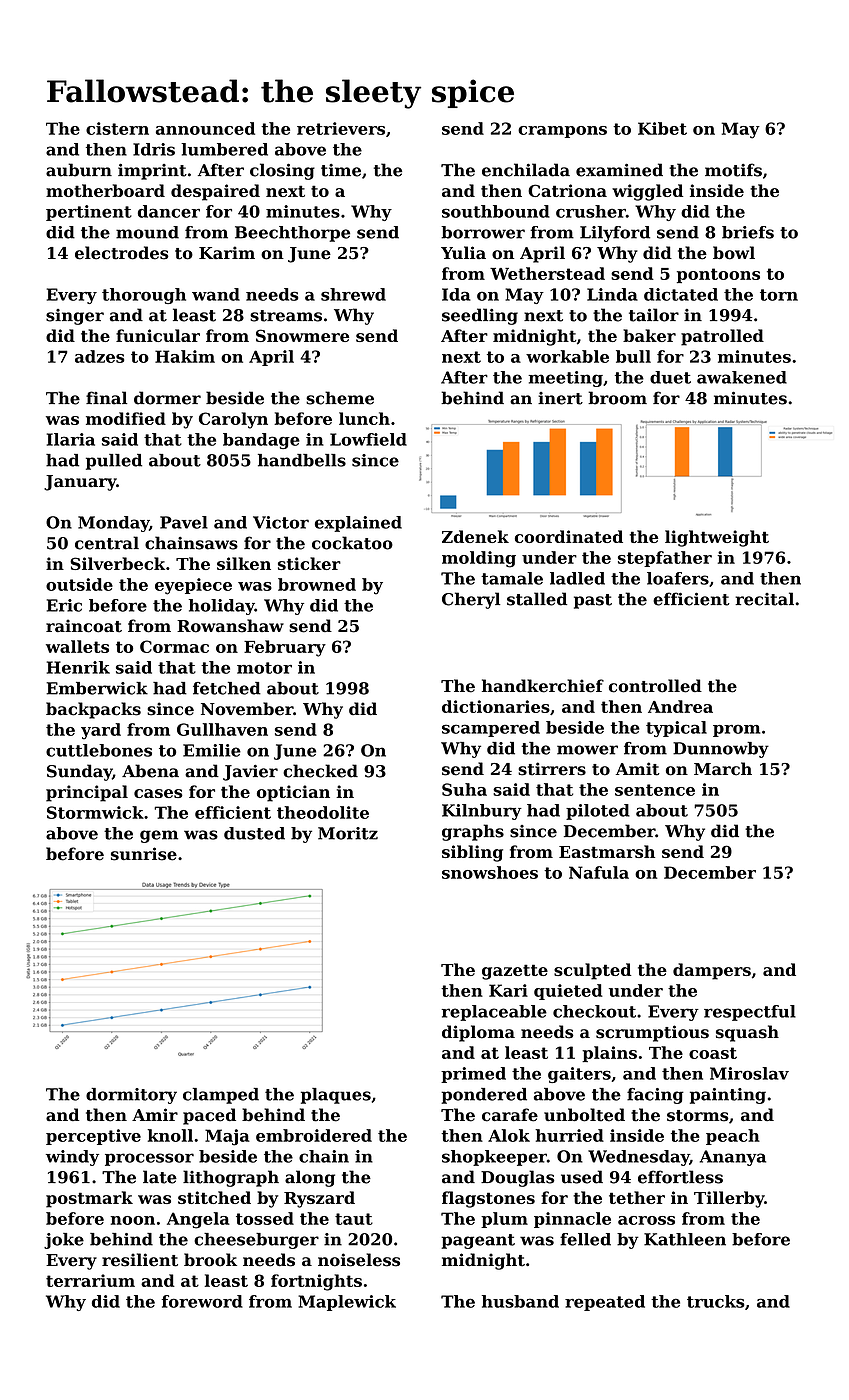  I want to click on dampers, so click(712, 971).
